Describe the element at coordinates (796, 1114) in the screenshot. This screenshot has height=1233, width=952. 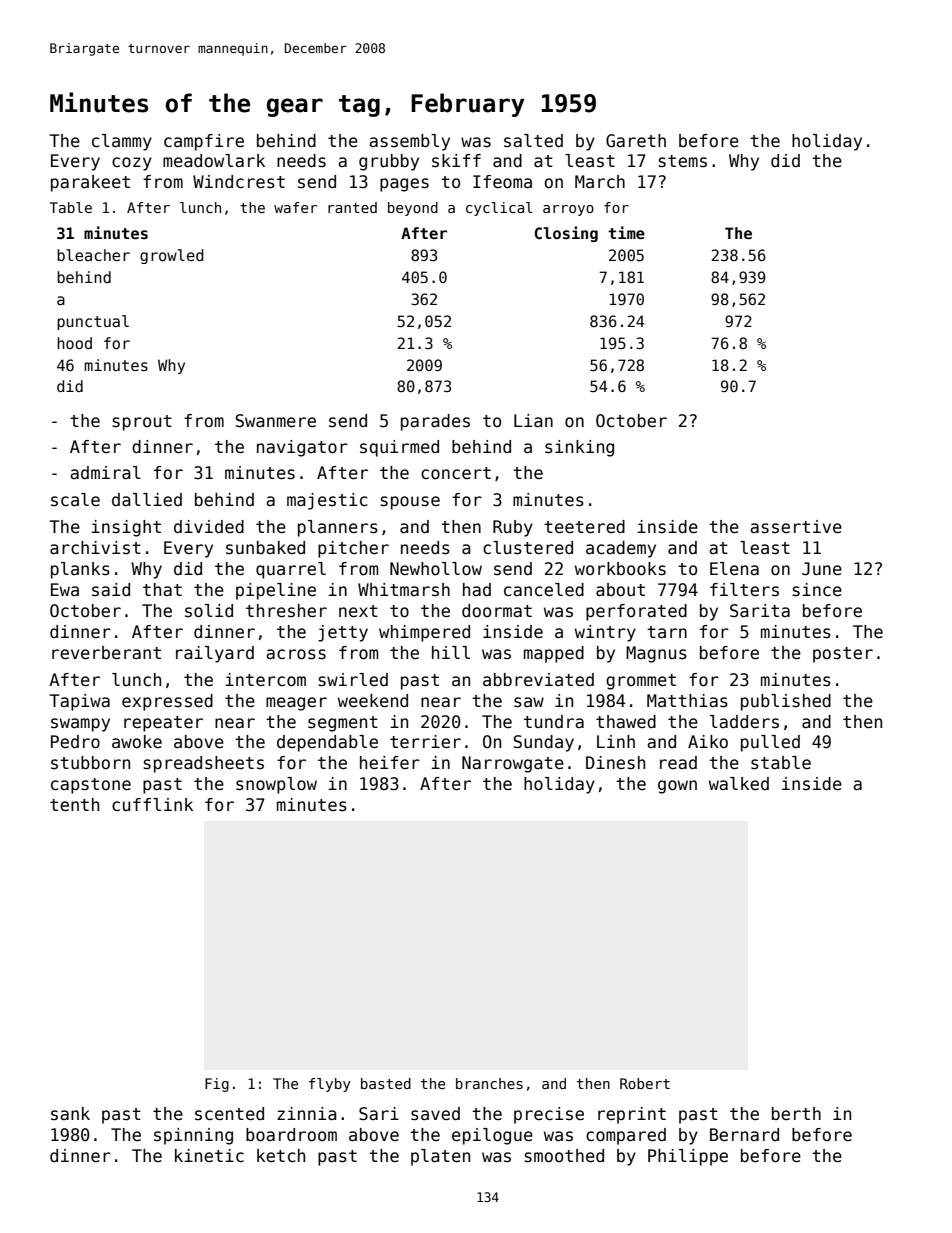
I see `berth` at that location.
